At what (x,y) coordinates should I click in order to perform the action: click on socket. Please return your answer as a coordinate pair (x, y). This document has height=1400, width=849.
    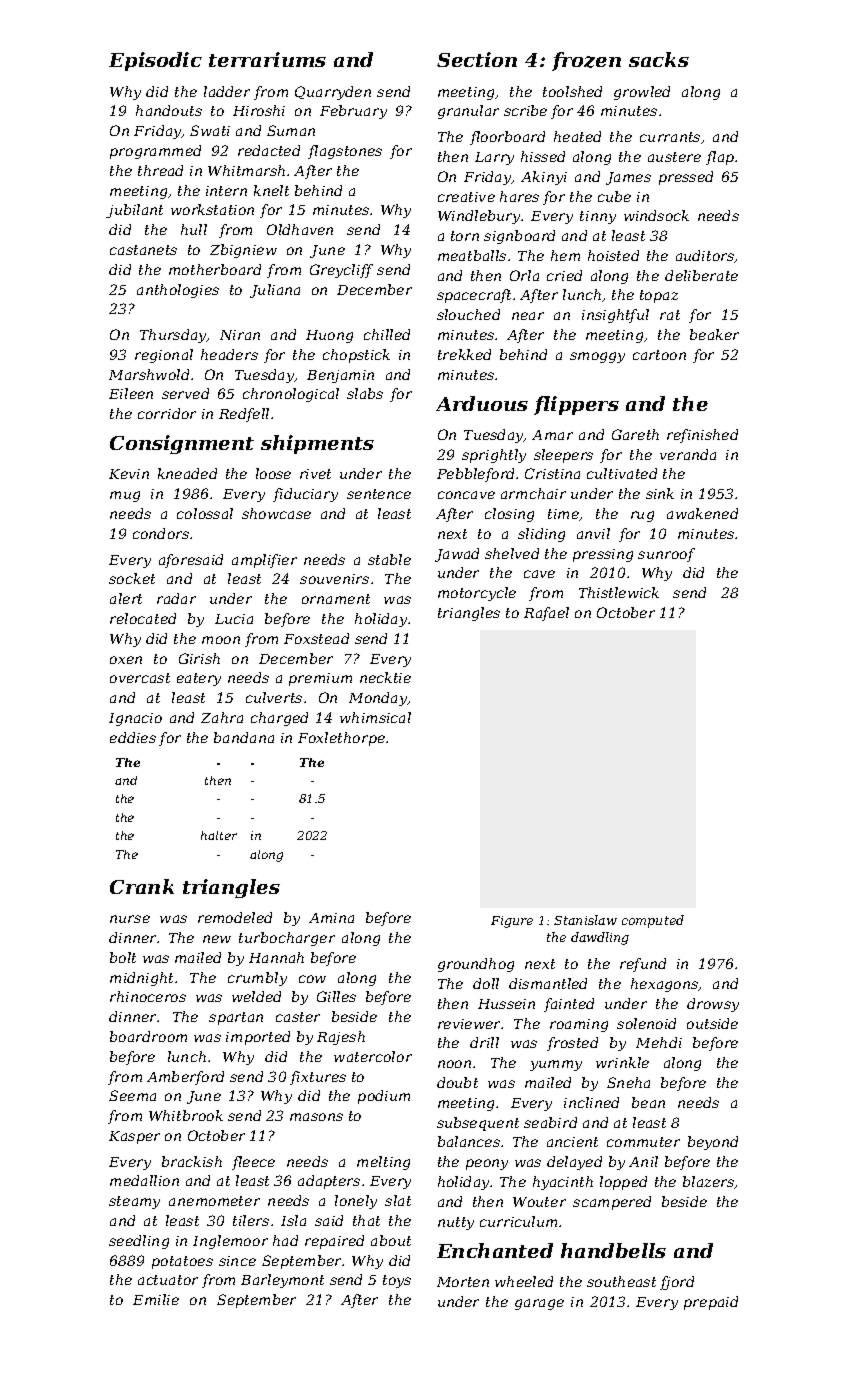
    Looking at the image, I should click on (132, 578).
